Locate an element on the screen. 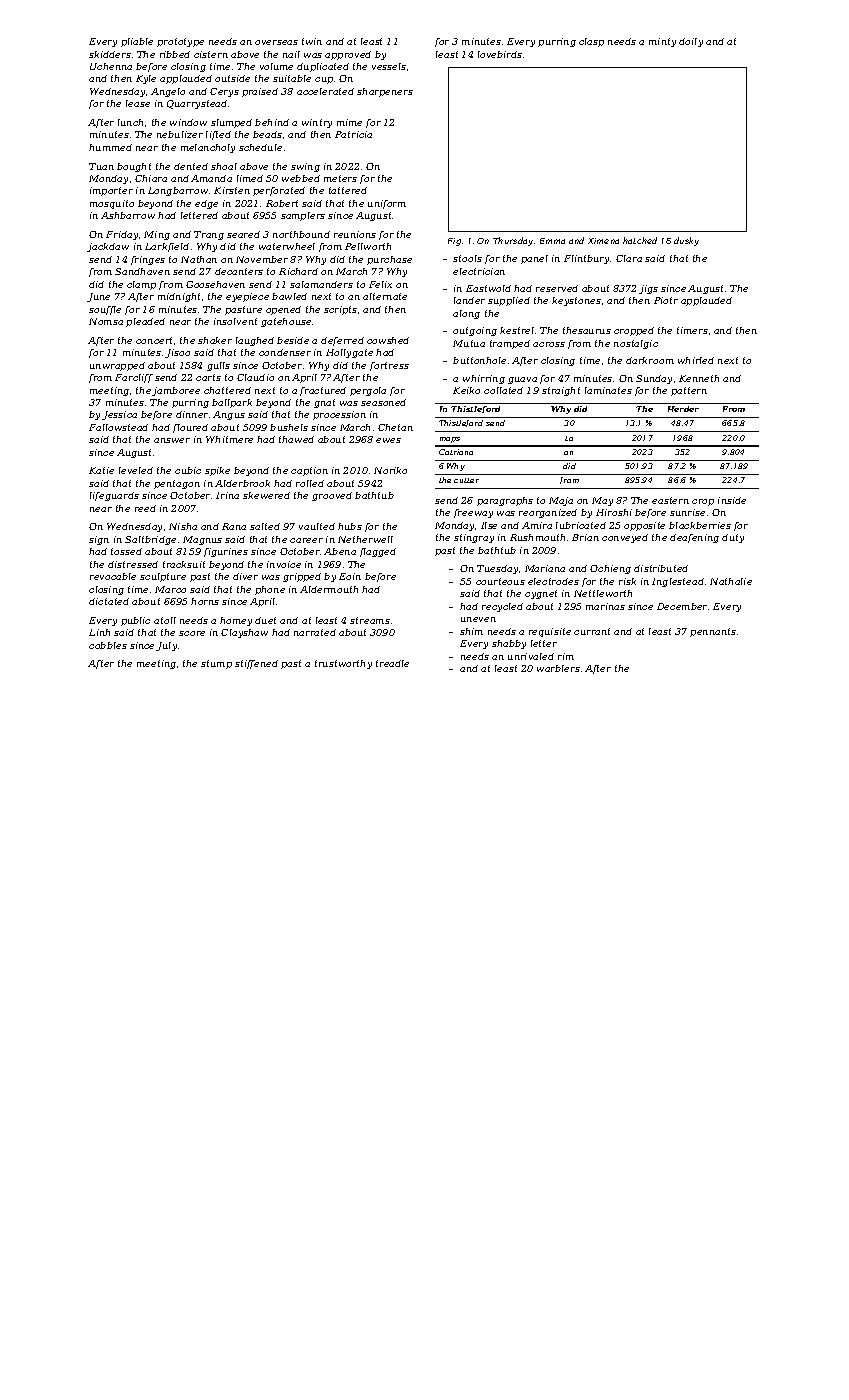 Image resolution: width=849 pixels, height=1400 pixels. ballpark is located at coordinates (232, 403).
